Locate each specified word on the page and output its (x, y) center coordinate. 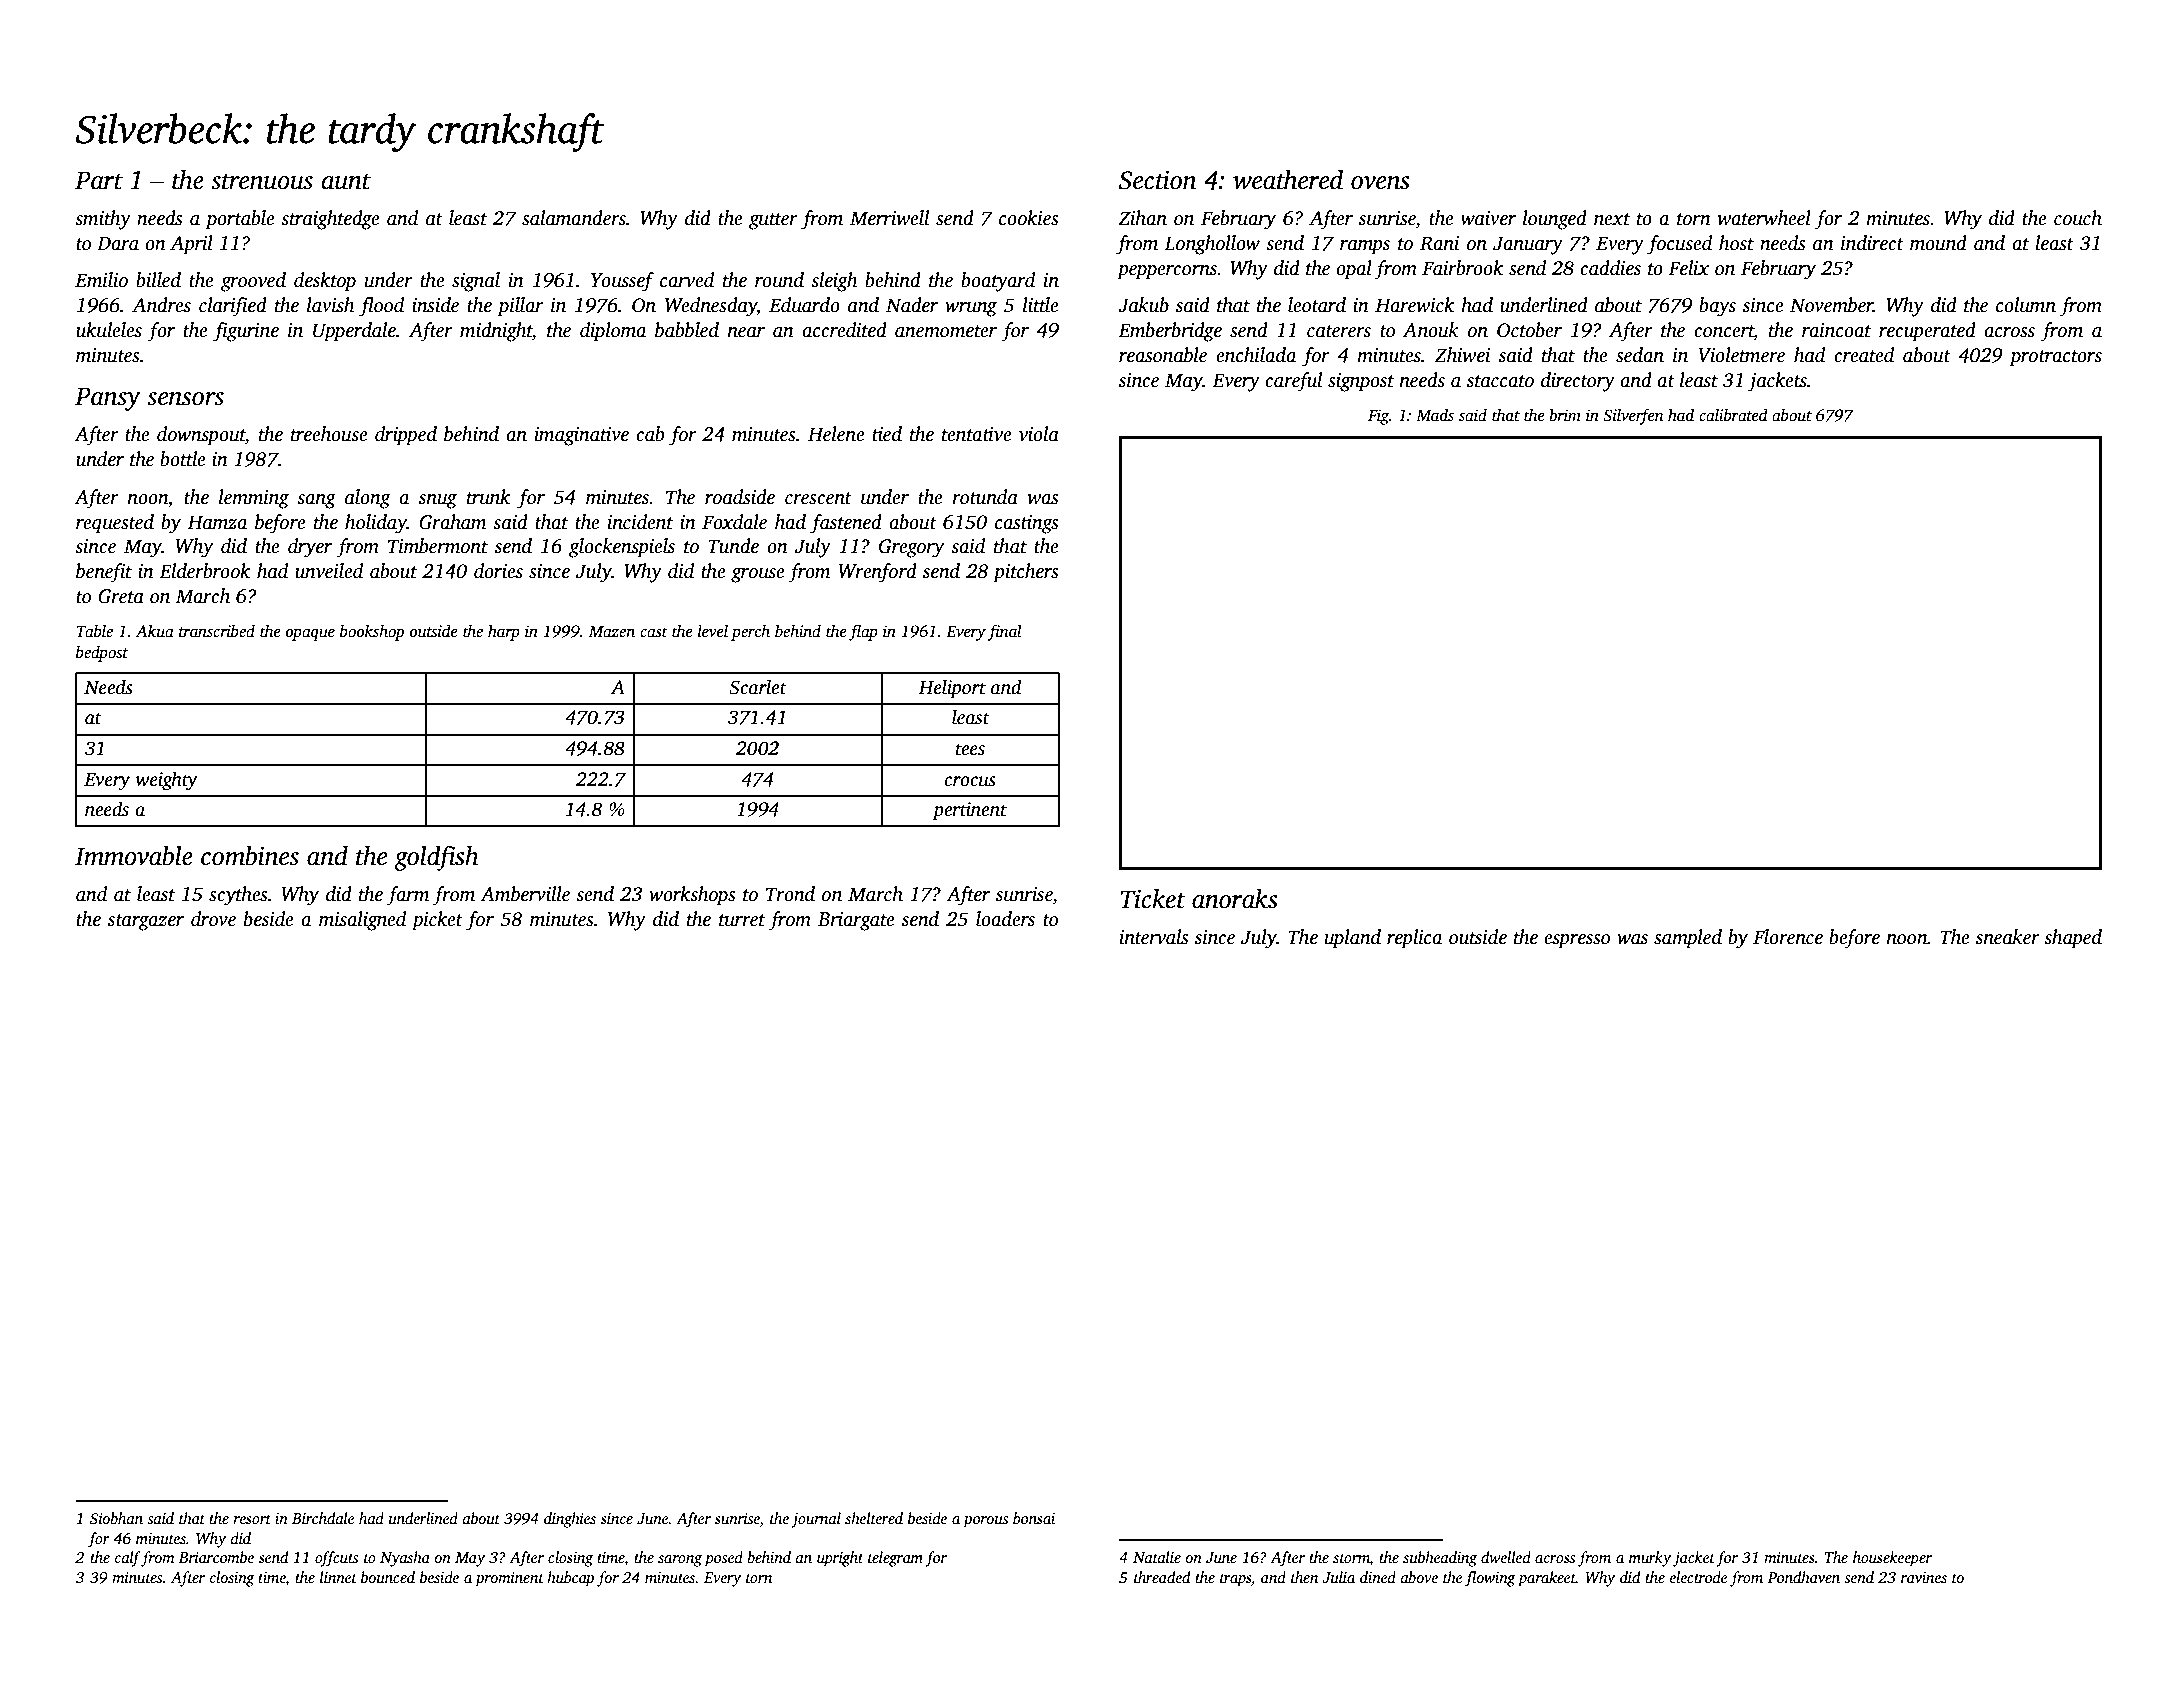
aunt (346, 182)
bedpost (102, 654)
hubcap (570, 1579)
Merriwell (889, 218)
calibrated (1733, 415)
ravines (1924, 1577)
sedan (1640, 355)
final (1005, 632)
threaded (1162, 1577)
